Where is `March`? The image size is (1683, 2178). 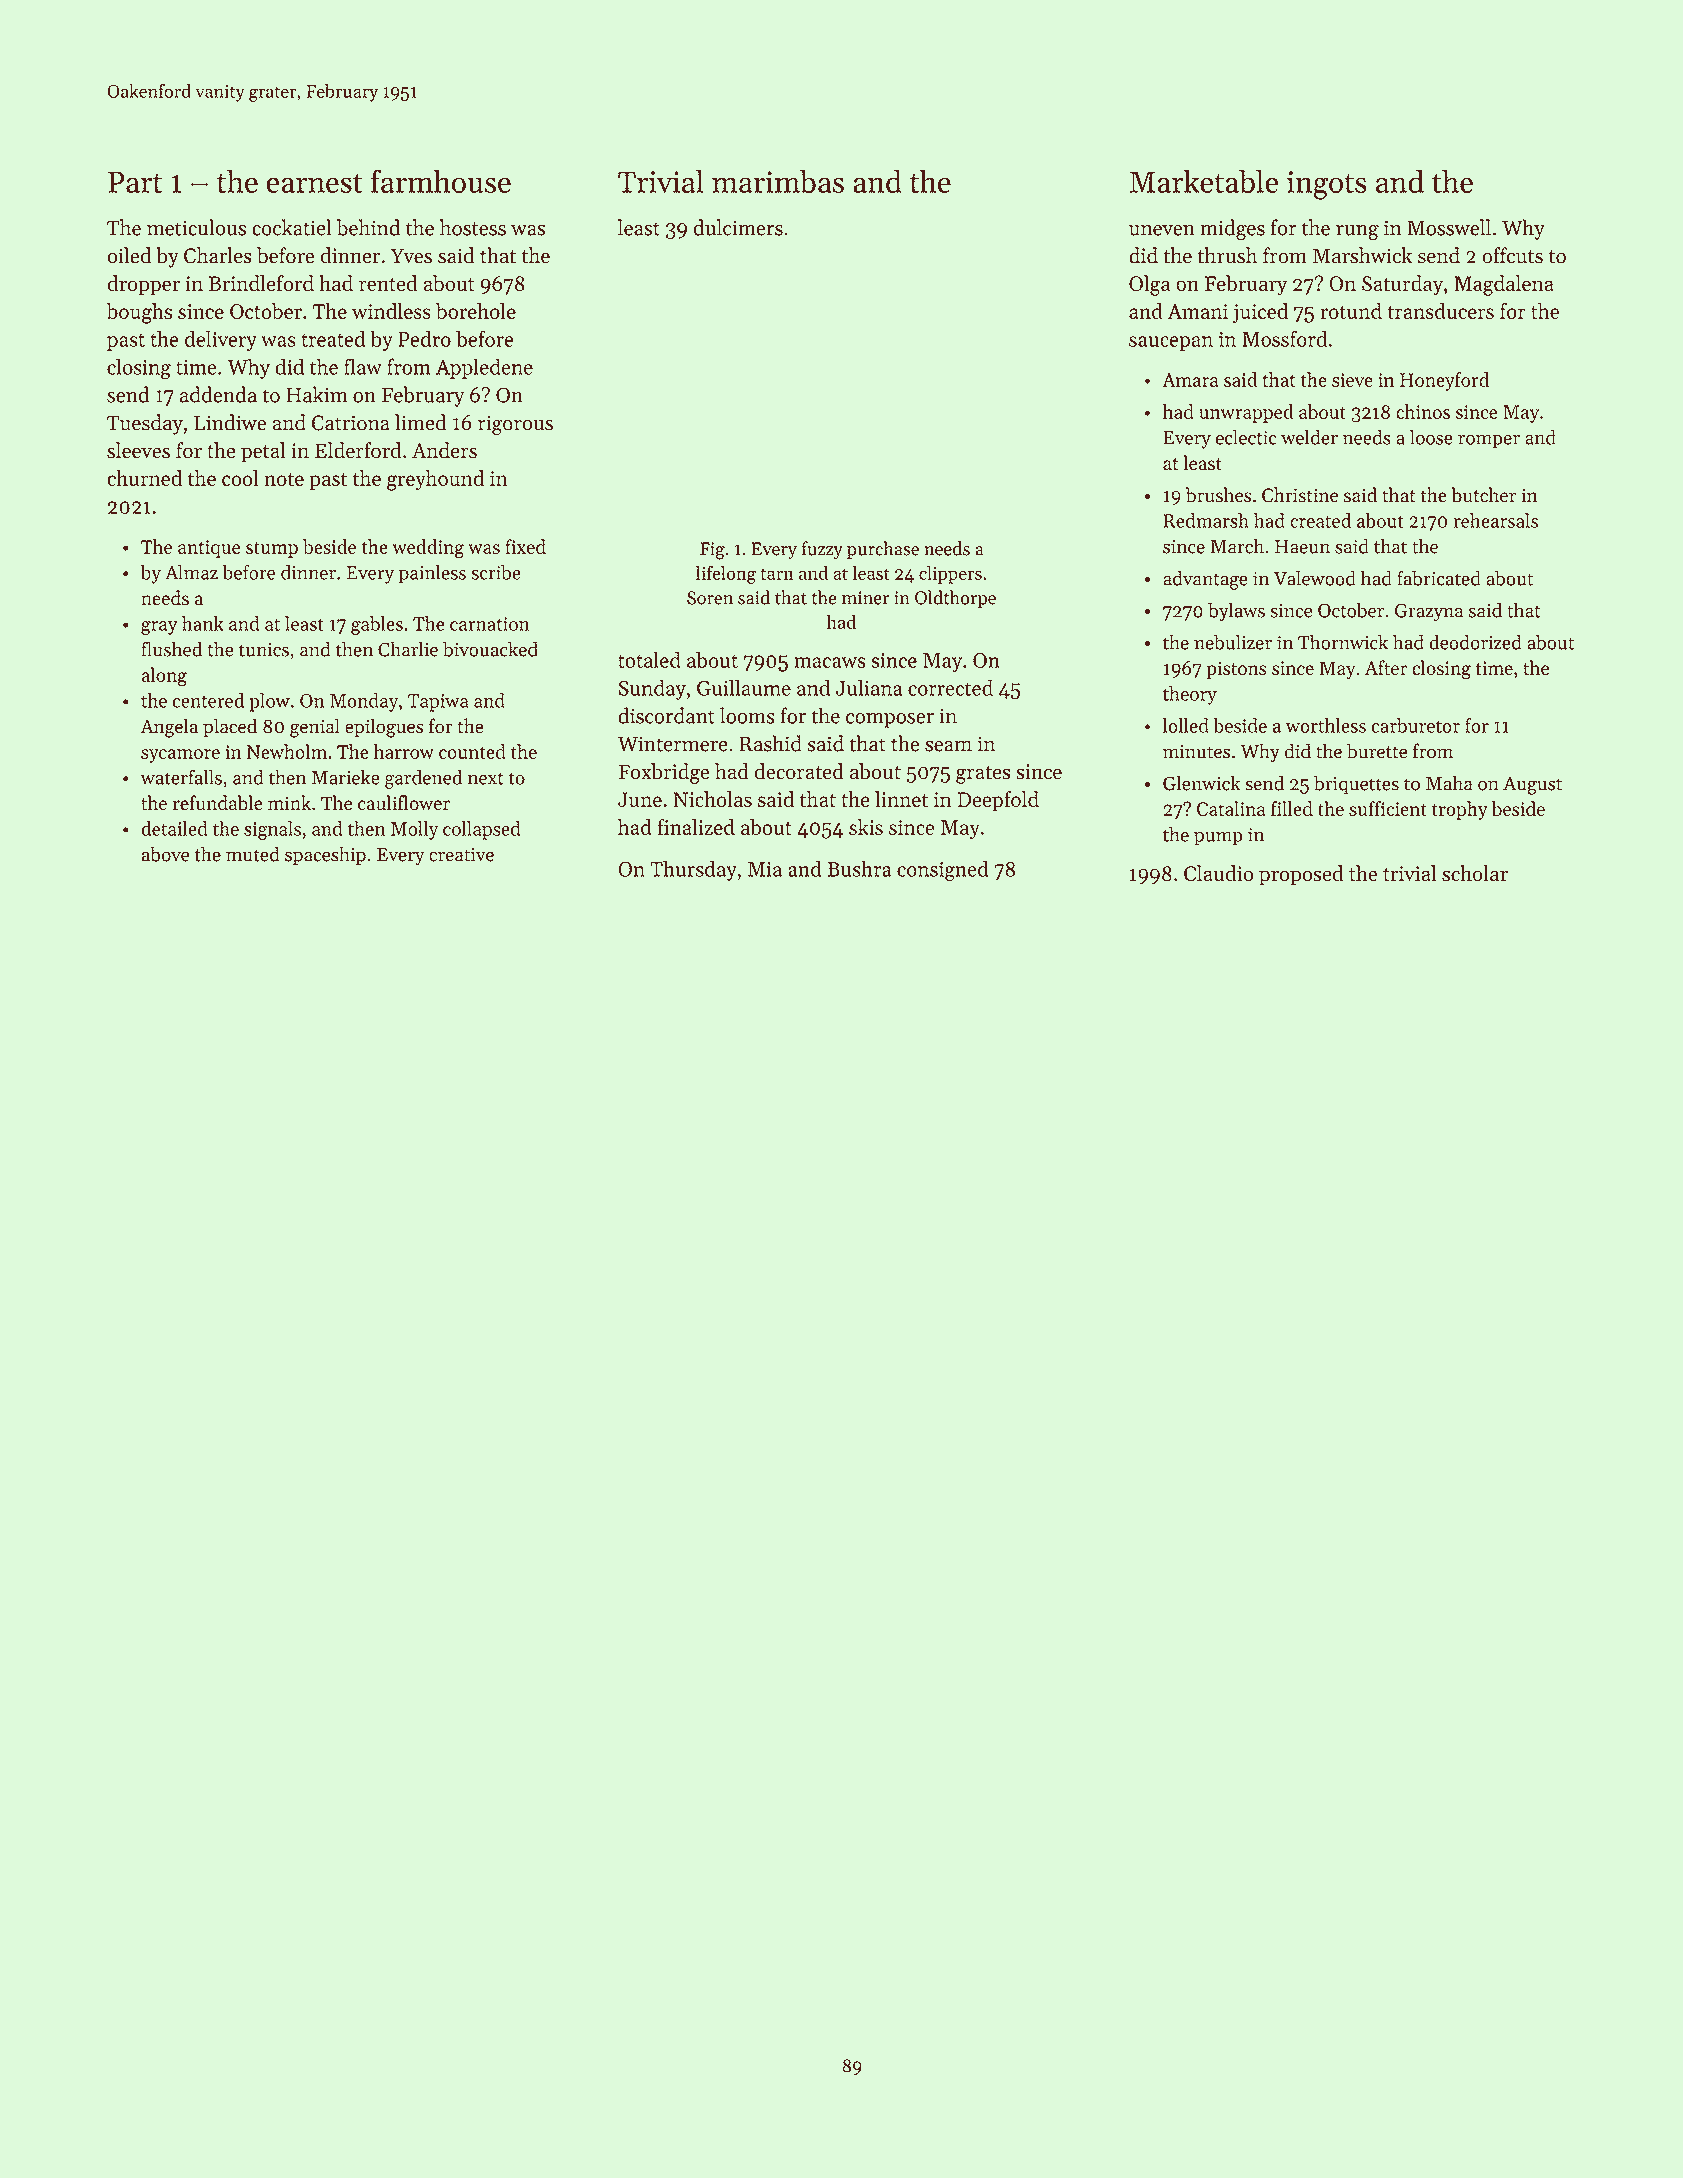
March is located at coordinates (1237, 546).
